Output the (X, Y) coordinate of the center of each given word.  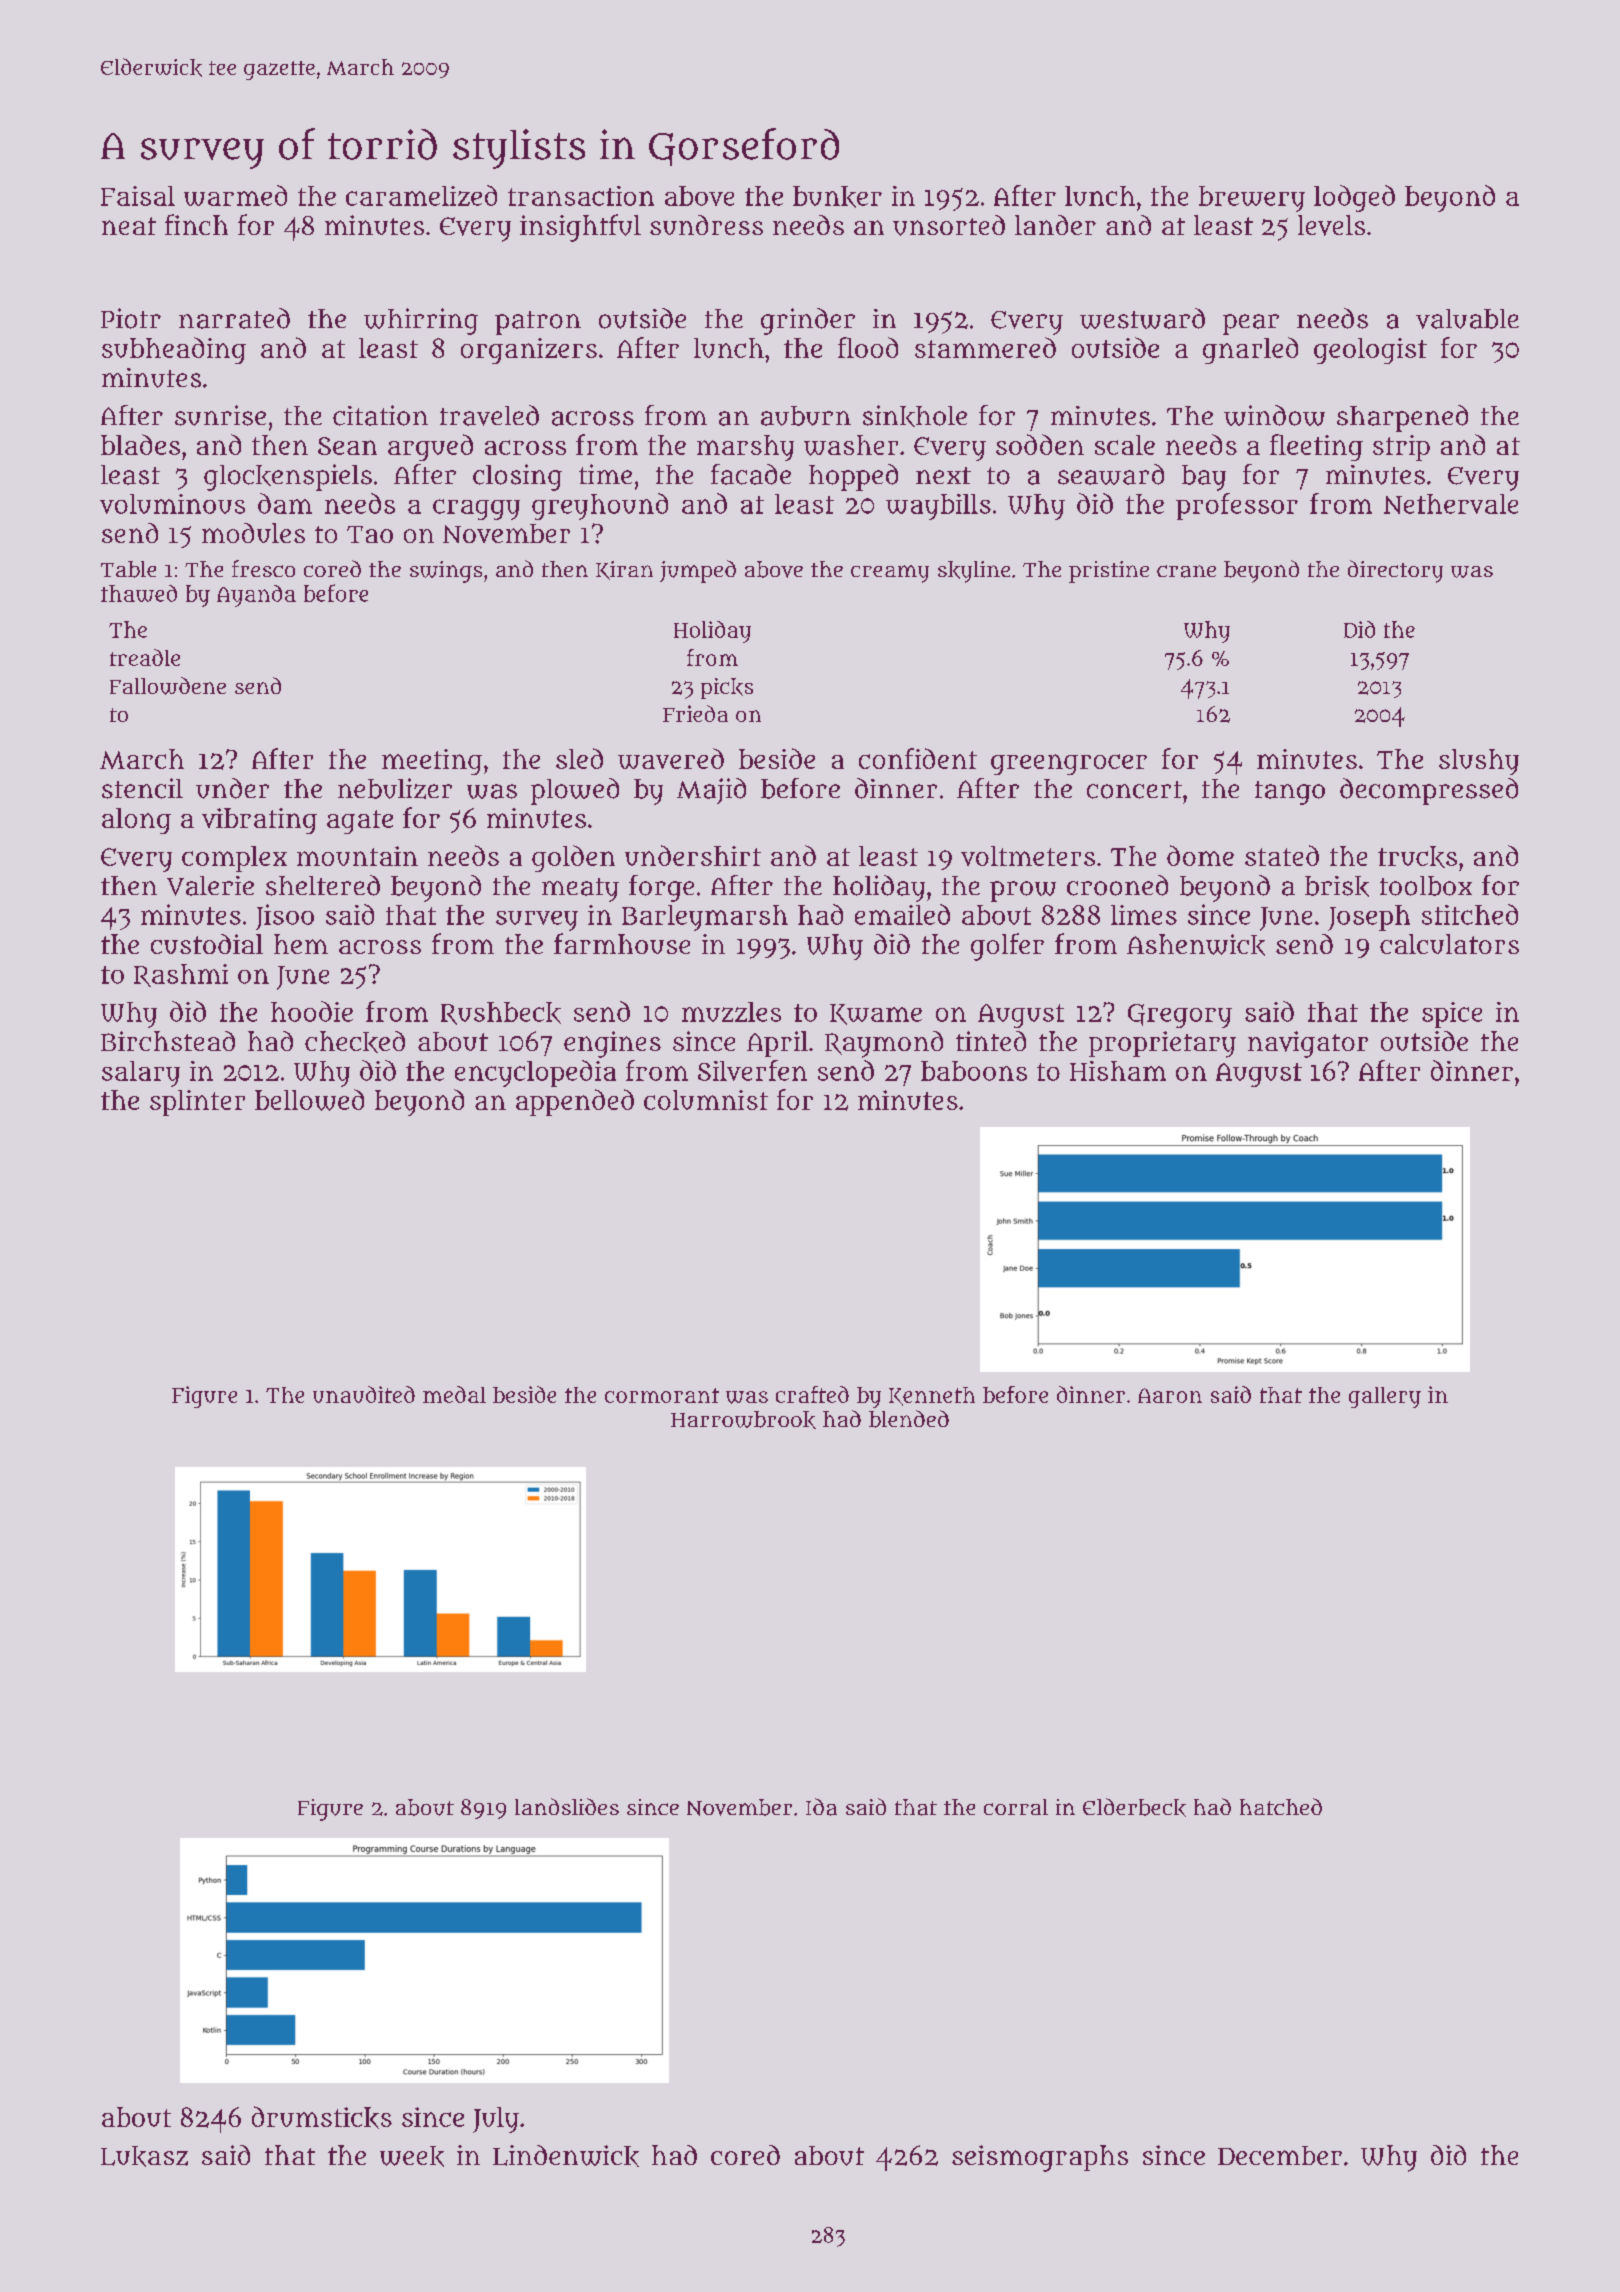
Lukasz (144, 2156)
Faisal (138, 196)
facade (751, 474)
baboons (974, 1071)
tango (1290, 793)
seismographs (1040, 2158)
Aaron (1170, 1395)
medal (454, 1394)
